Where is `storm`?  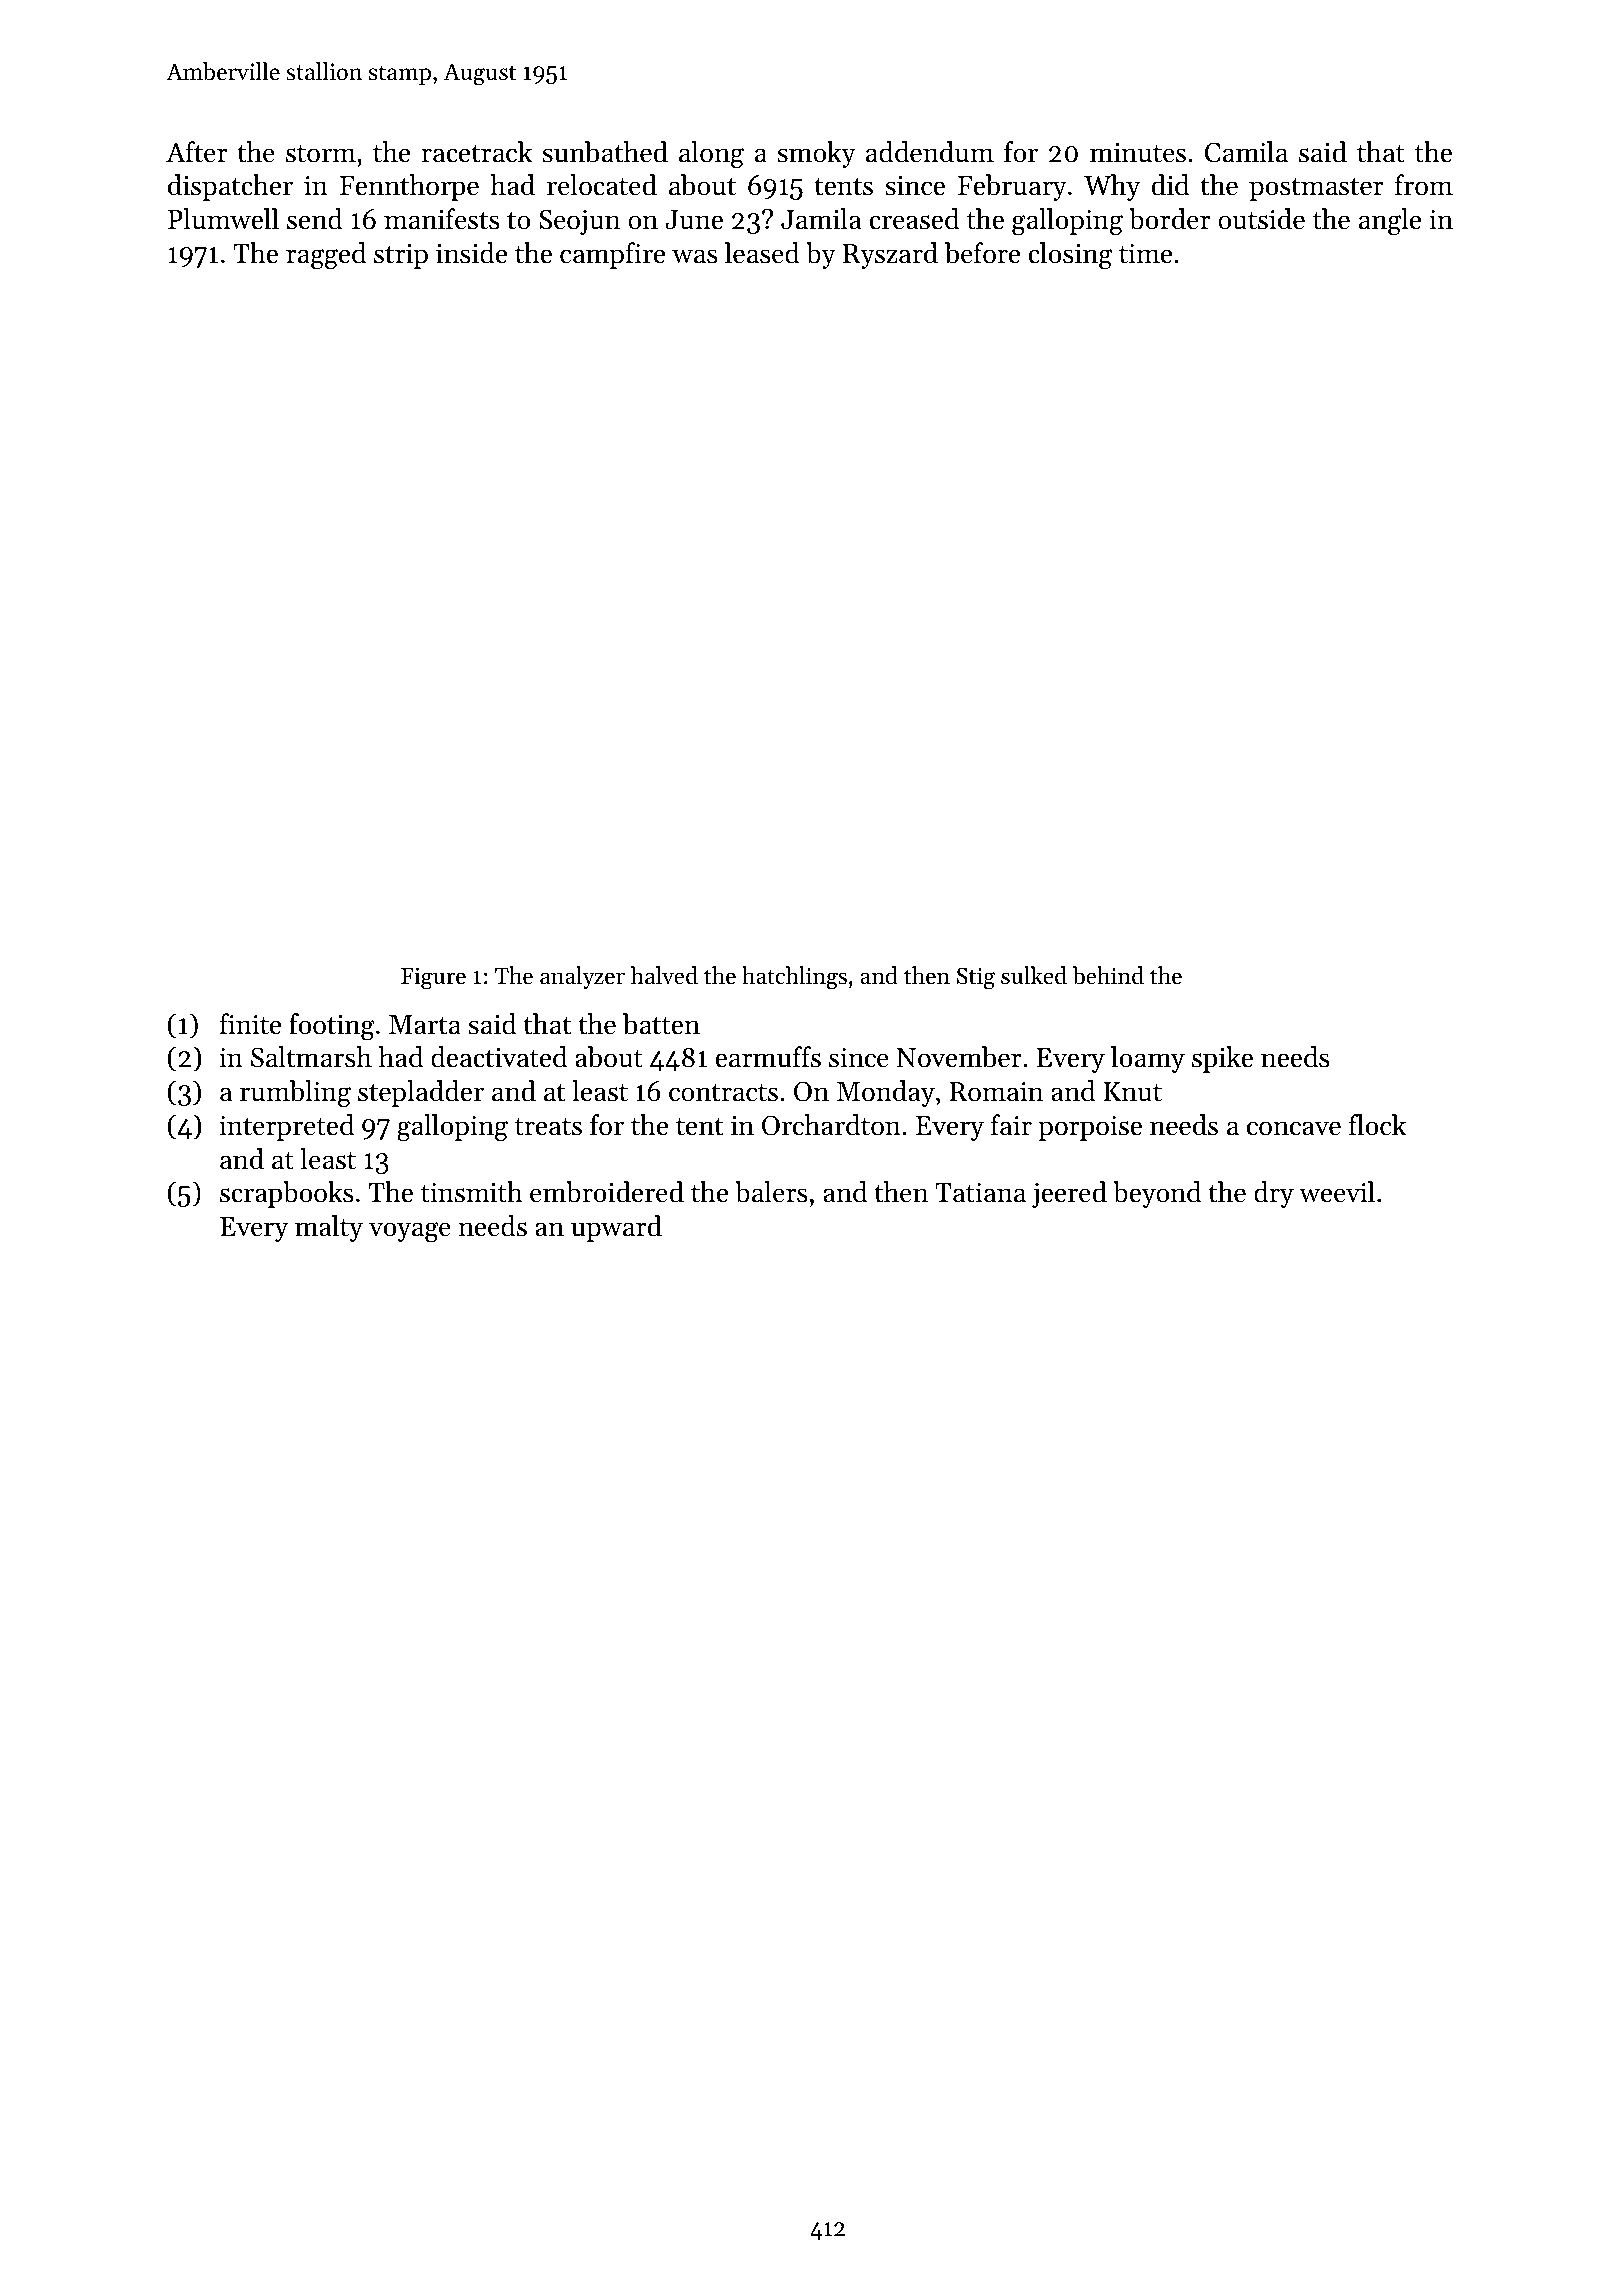
storm is located at coordinates (321, 154).
